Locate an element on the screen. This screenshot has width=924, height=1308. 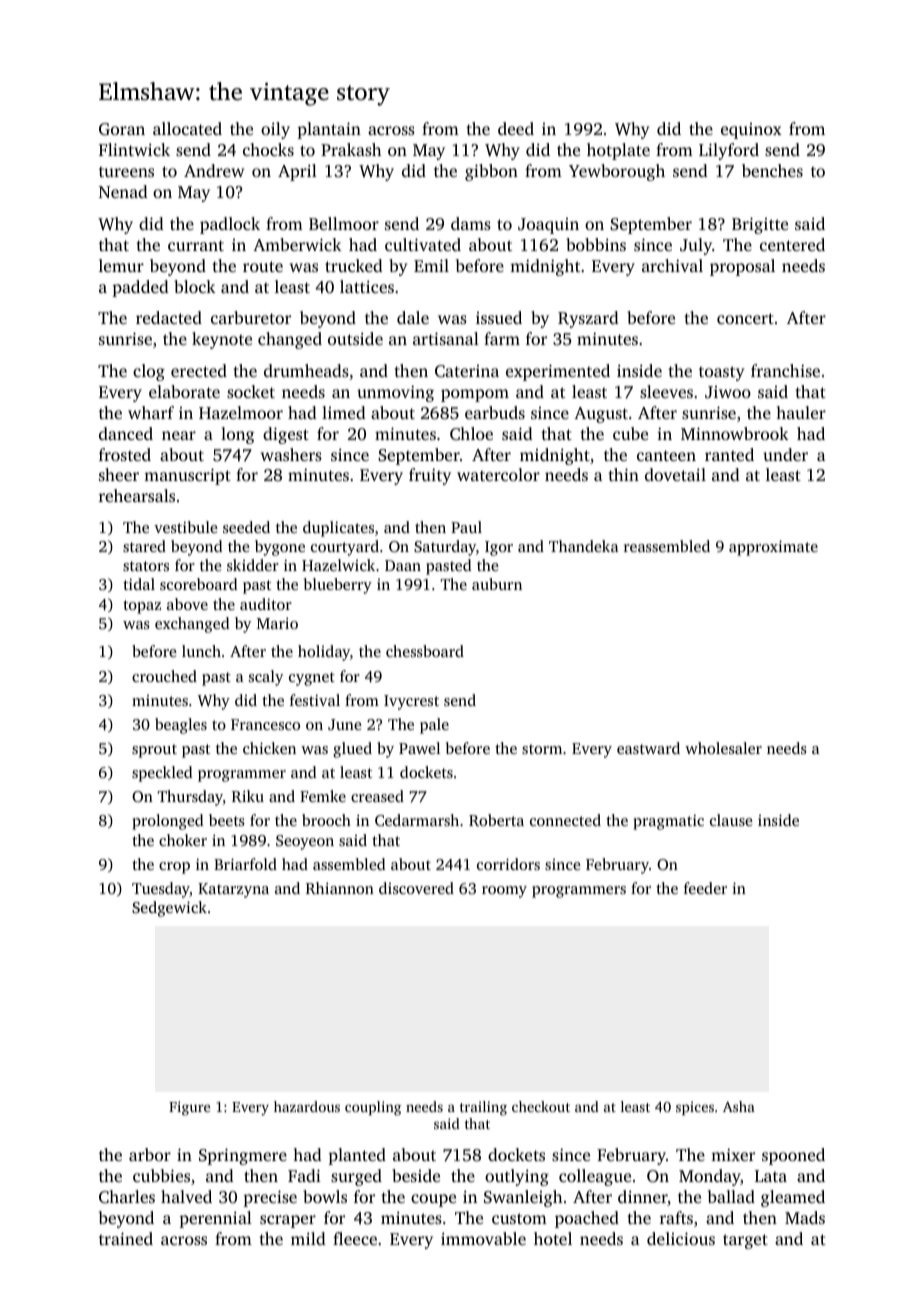
hotel is located at coordinates (553, 1238).
